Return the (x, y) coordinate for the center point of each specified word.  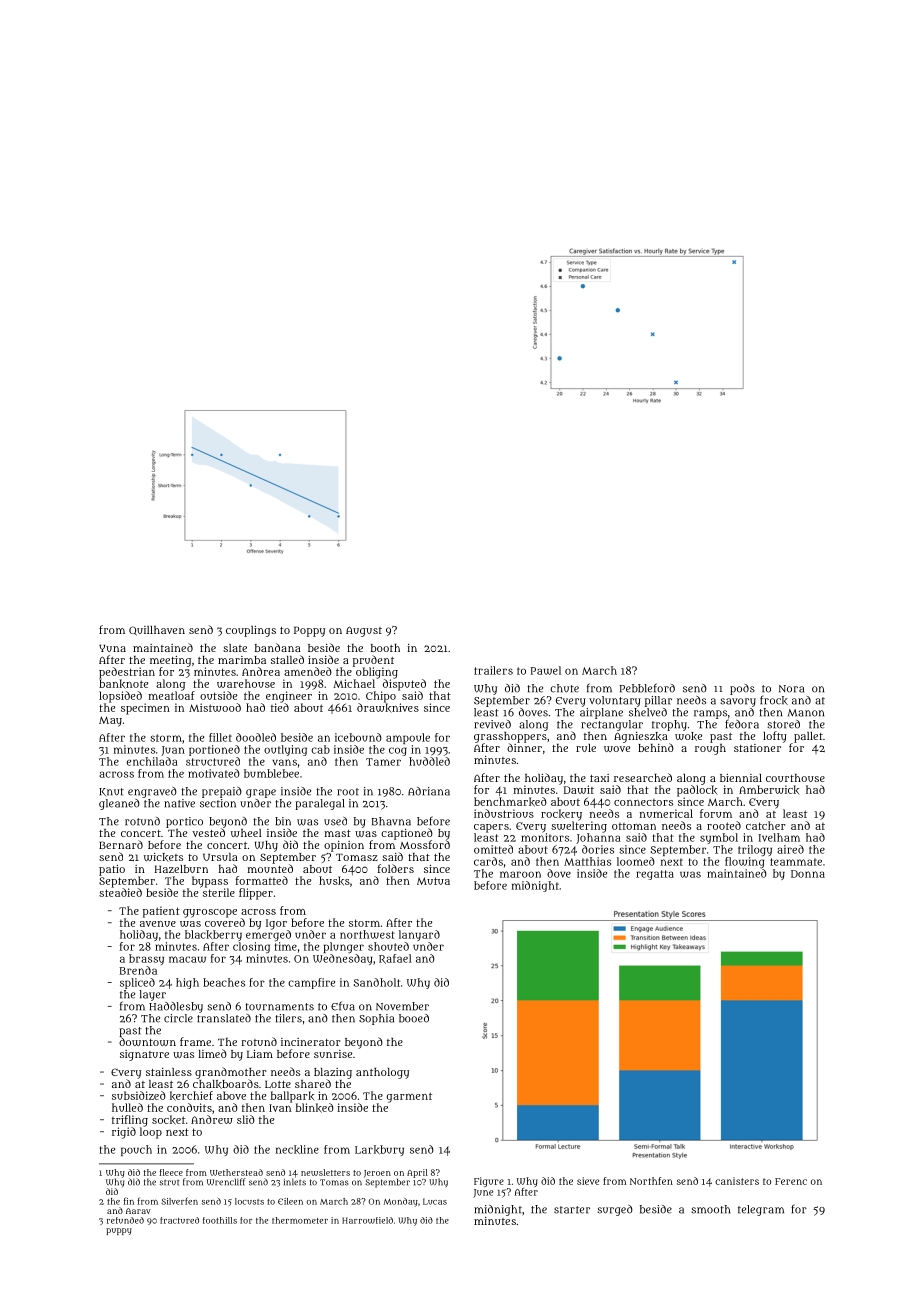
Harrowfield (367, 1220)
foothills (220, 1220)
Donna (808, 874)
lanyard (419, 935)
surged (615, 1210)
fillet (220, 737)
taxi (599, 778)
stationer (757, 748)
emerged (268, 935)
